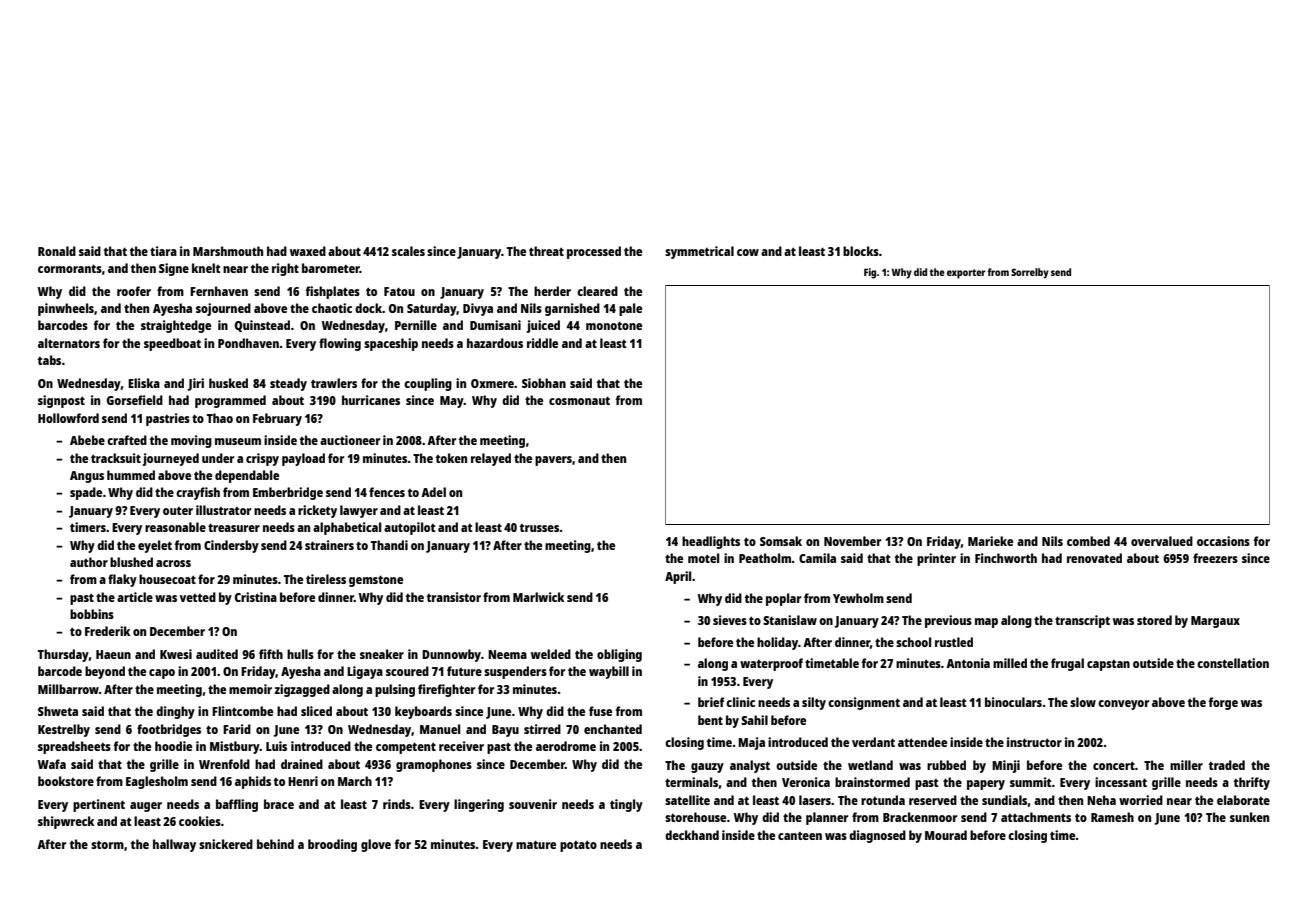 The width and height of the screenshot is (1308, 924). I want to click on bobbins, so click(92, 614).
